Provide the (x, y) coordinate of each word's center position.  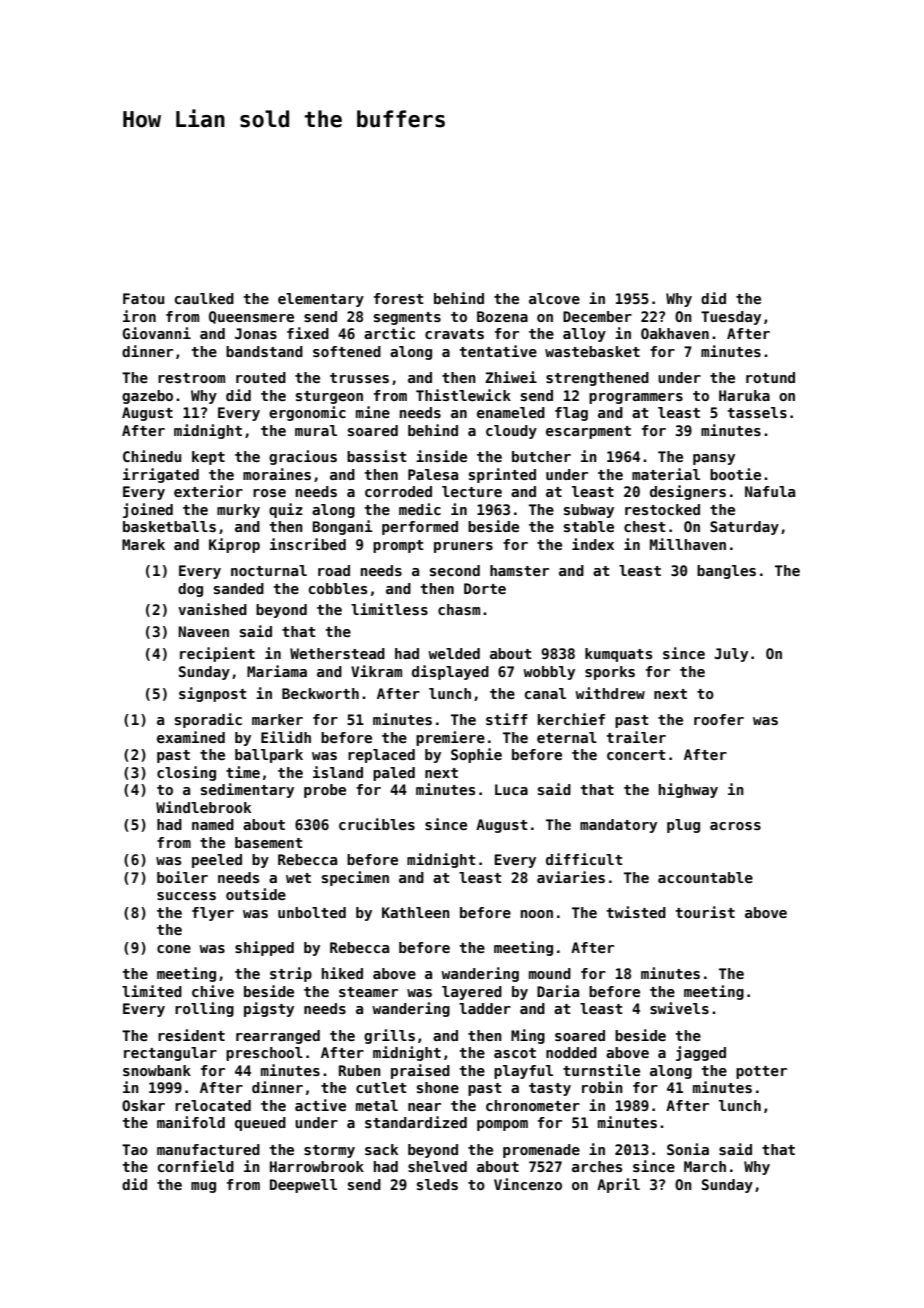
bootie (735, 474)
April (618, 1185)
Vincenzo (528, 1184)
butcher (541, 456)
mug (203, 1187)
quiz (286, 510)
